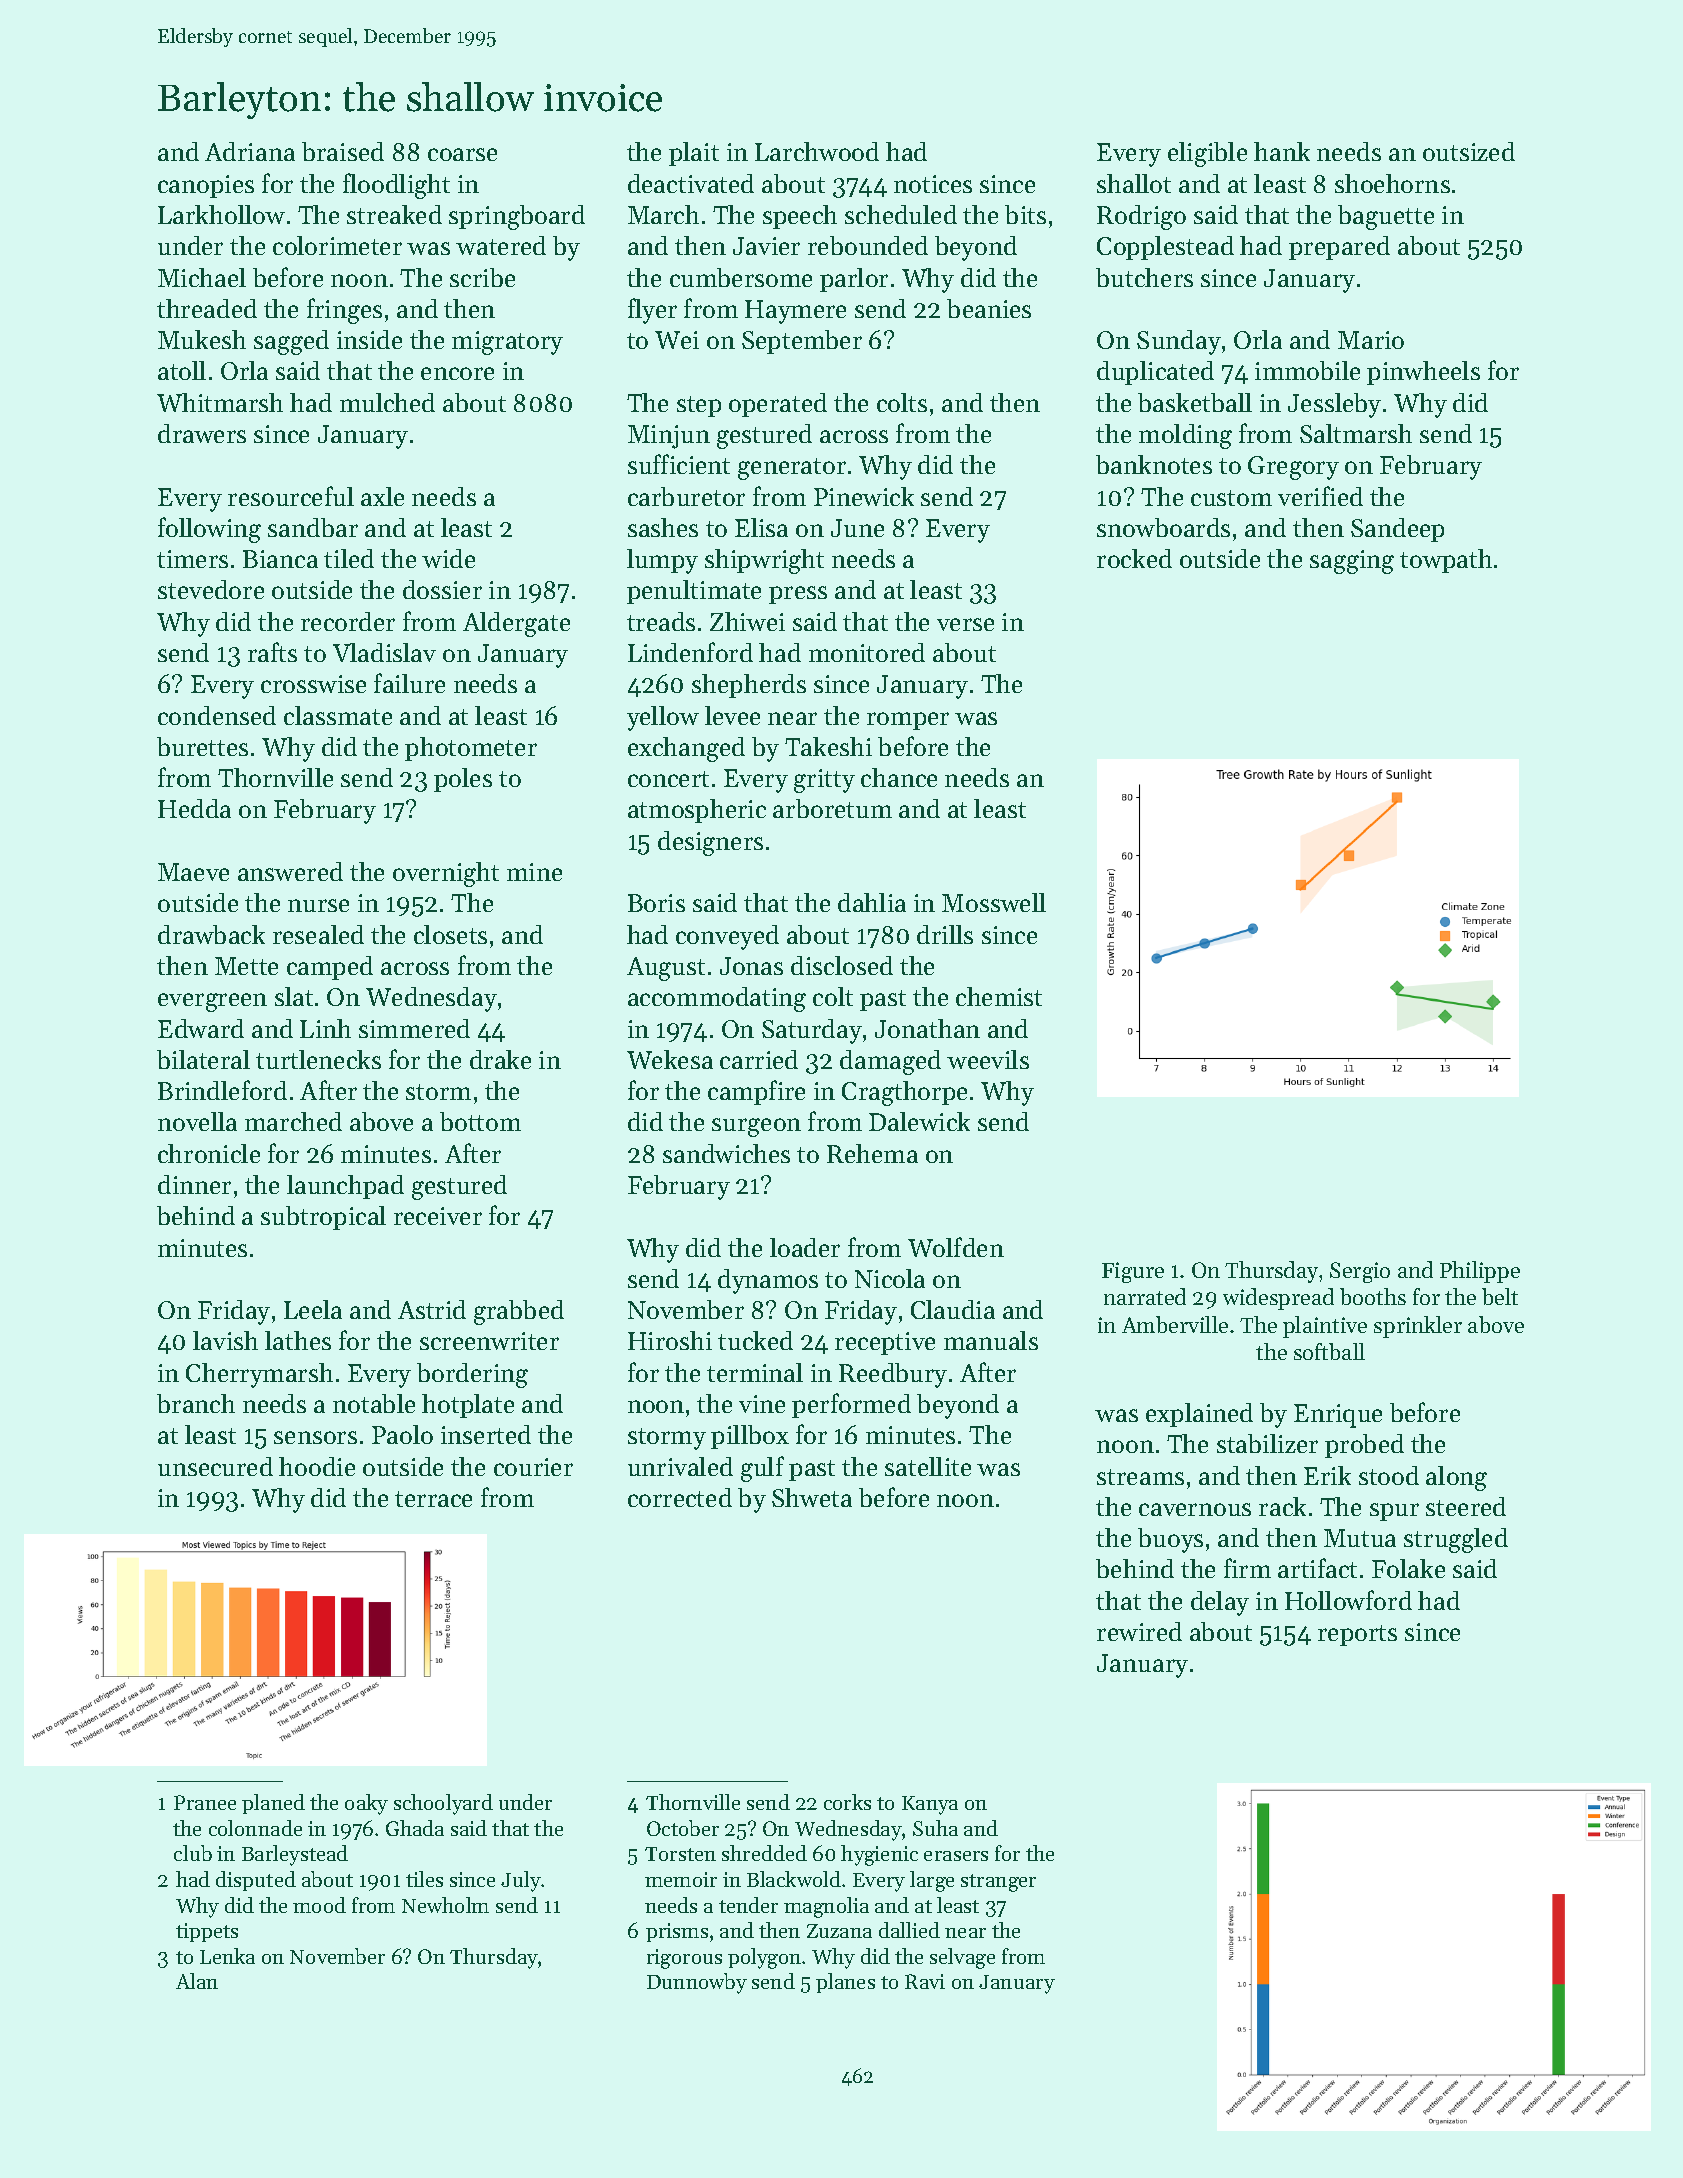  What do you see at coordinates (962, 1958) in the screenshot?
I see `selvage` at bounding box center [962, 1958].
